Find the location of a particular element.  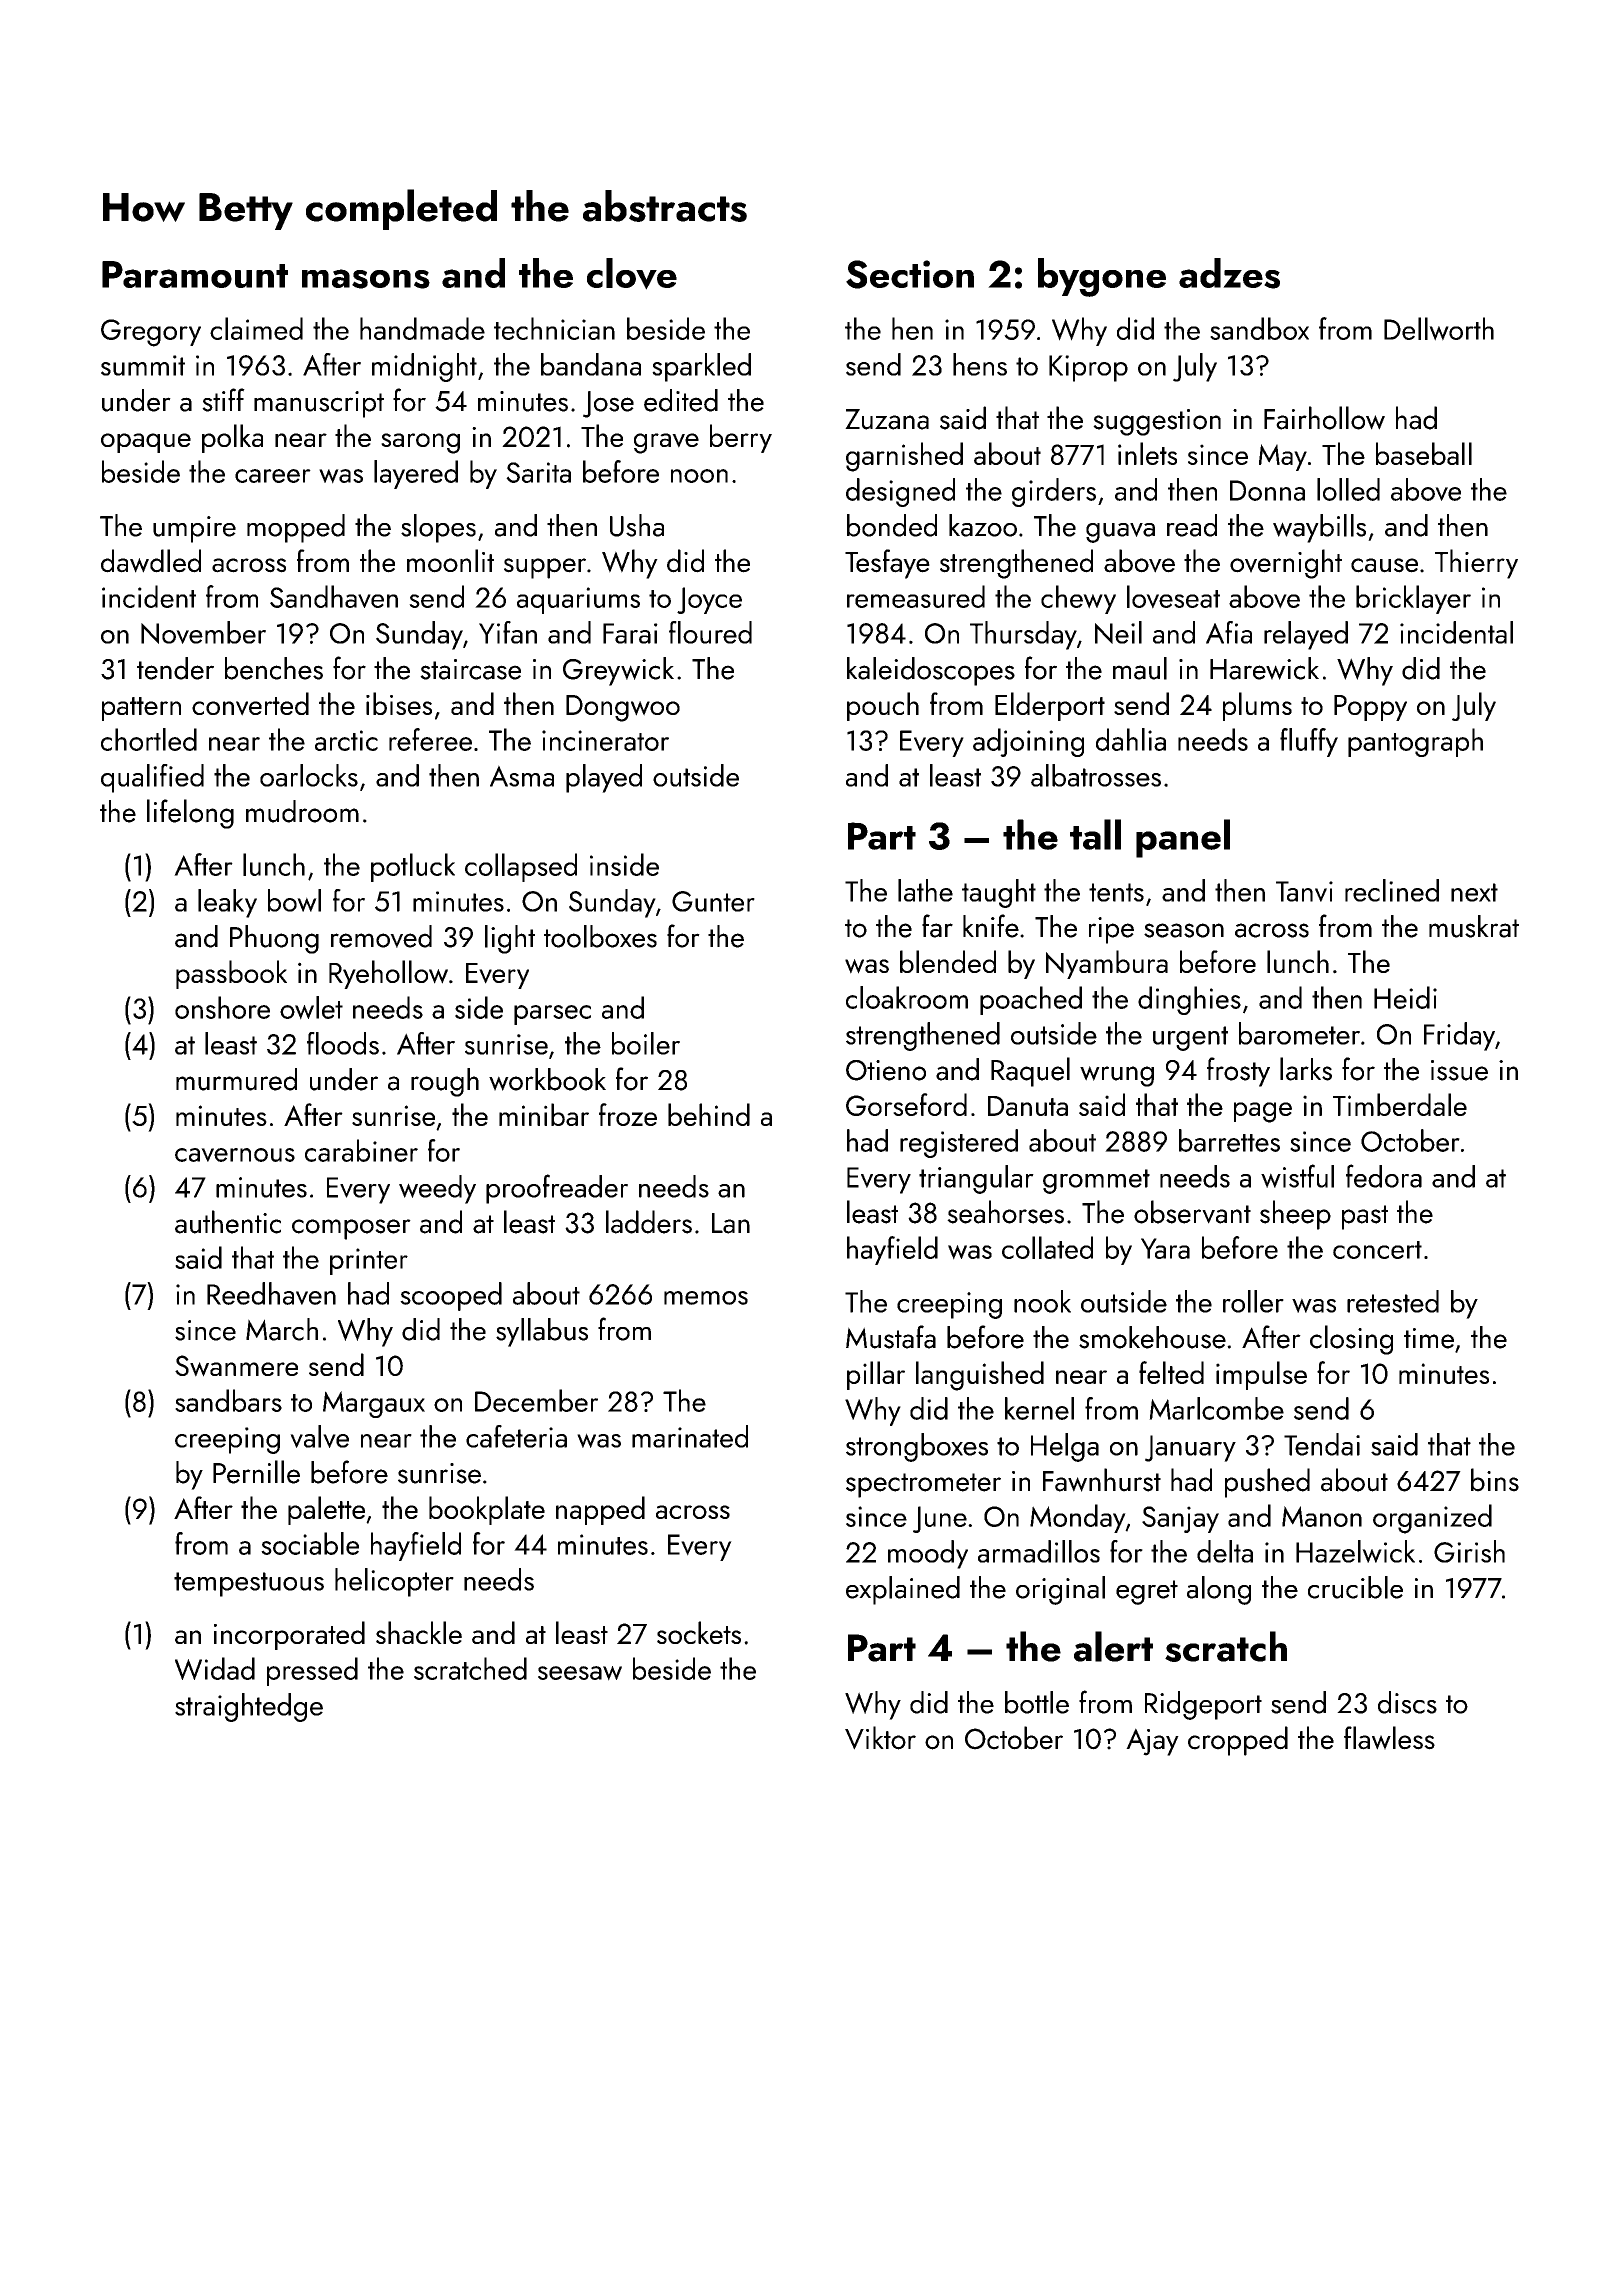

lolled is located at coordinates (1348, 489).
